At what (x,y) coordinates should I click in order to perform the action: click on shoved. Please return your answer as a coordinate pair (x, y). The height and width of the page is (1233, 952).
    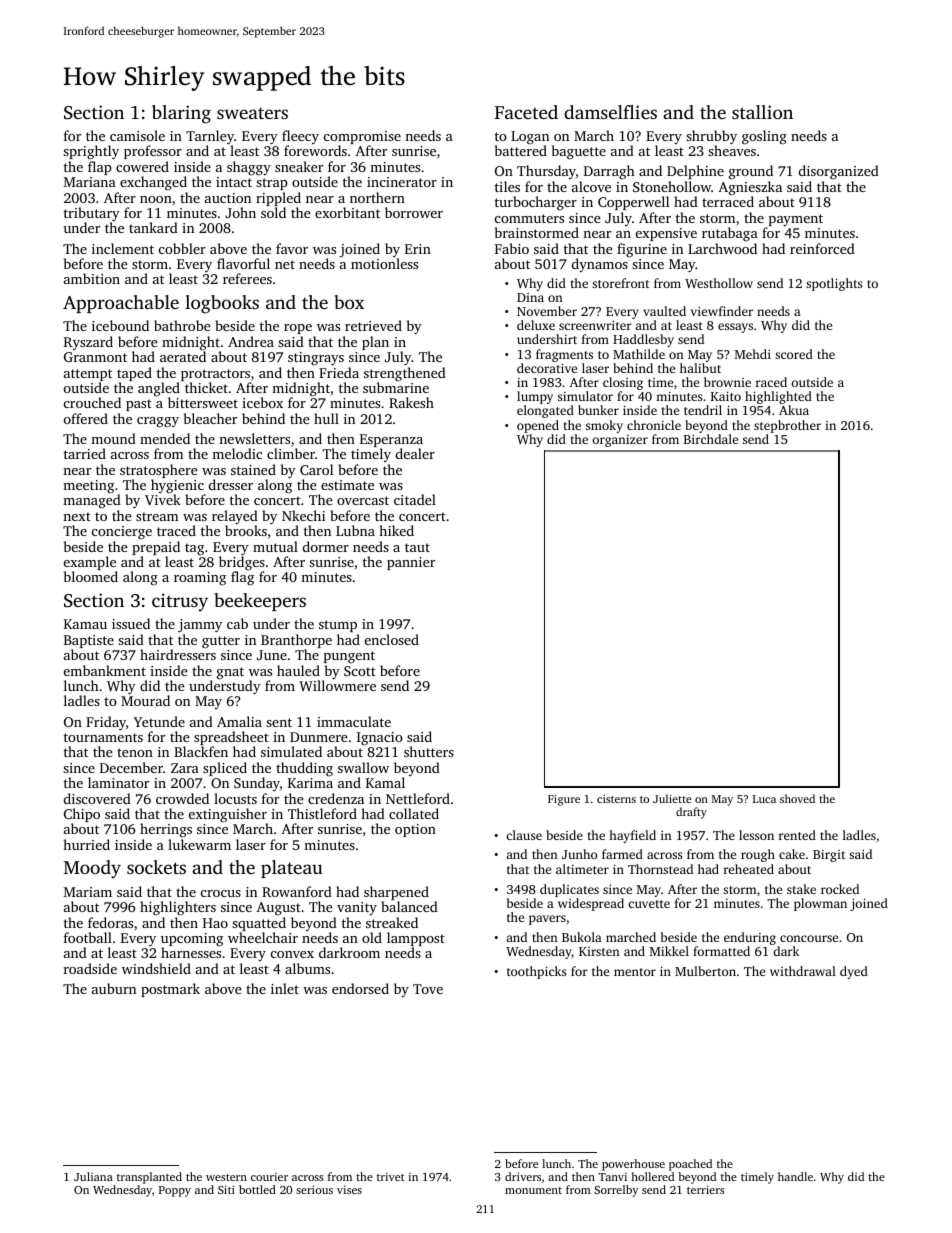
    Looking at the image, I should click on (797, 798).
